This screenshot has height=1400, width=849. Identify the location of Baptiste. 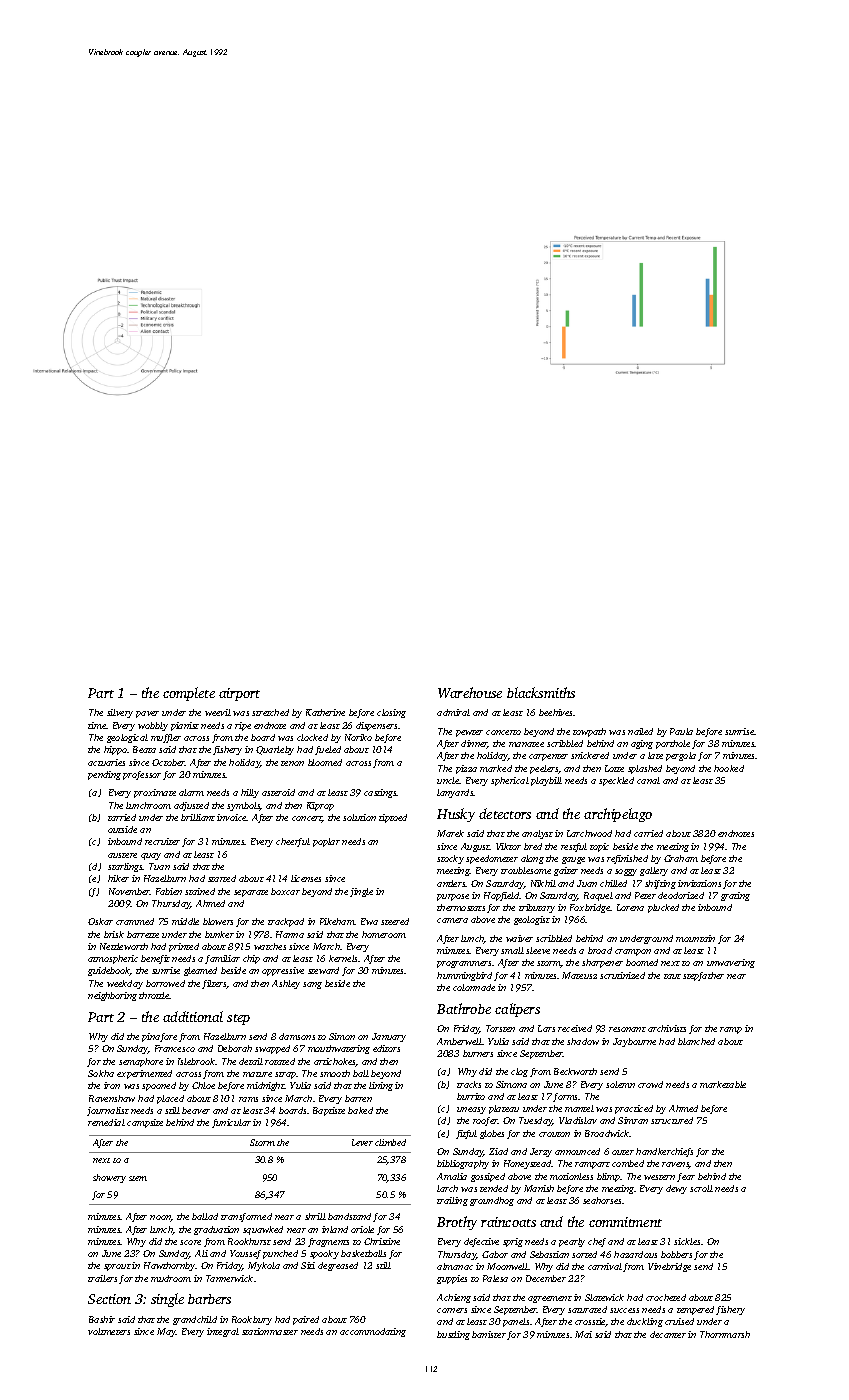
(329, 1111).
